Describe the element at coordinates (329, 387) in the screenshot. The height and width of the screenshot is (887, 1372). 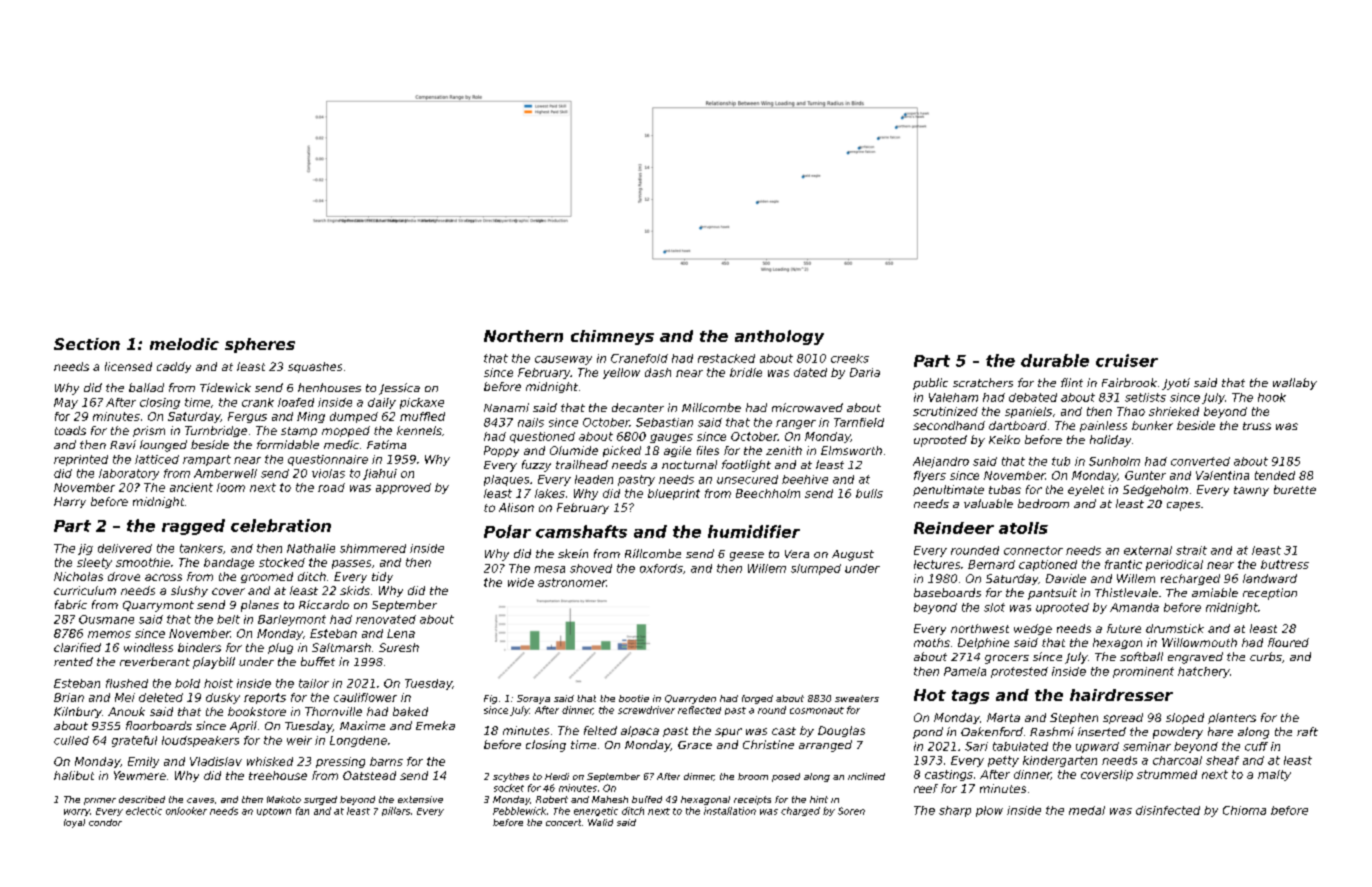
I see `henhouses` at that location.
